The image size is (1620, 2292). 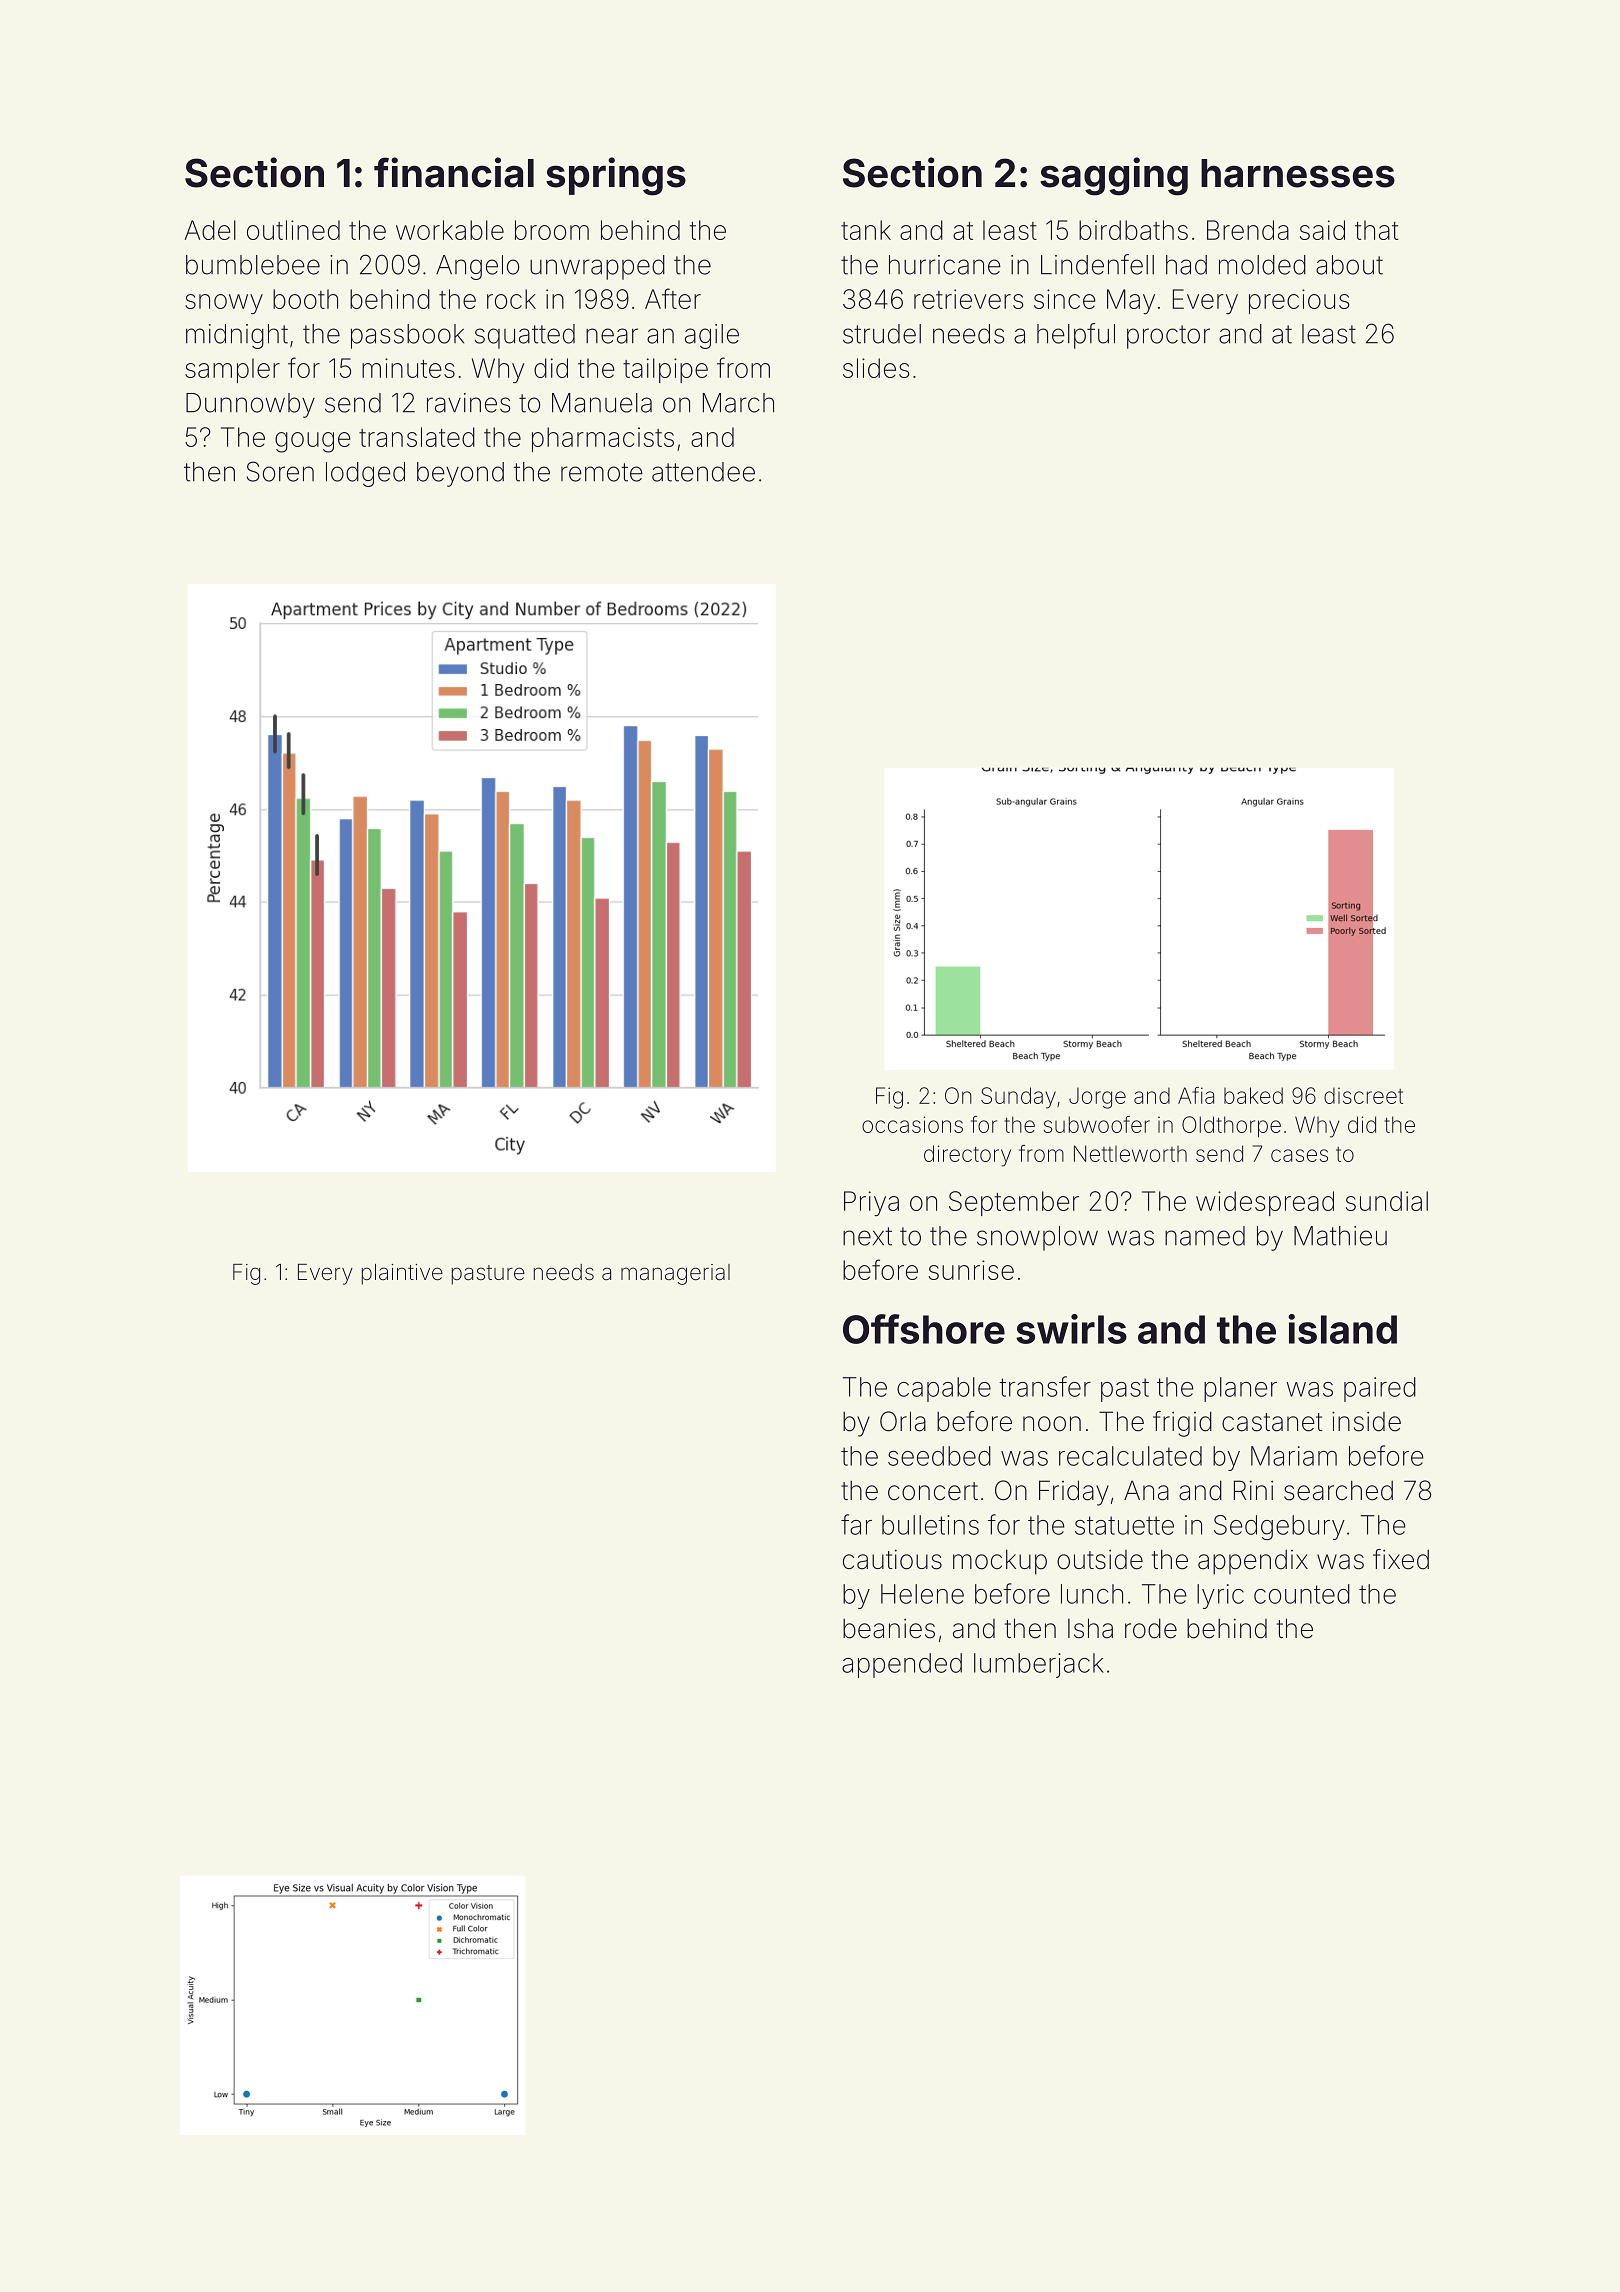 What do you see at coordinates (1340, 1236) in the image?
I see `Mathieu` at bounding box center [1340, 1236].
